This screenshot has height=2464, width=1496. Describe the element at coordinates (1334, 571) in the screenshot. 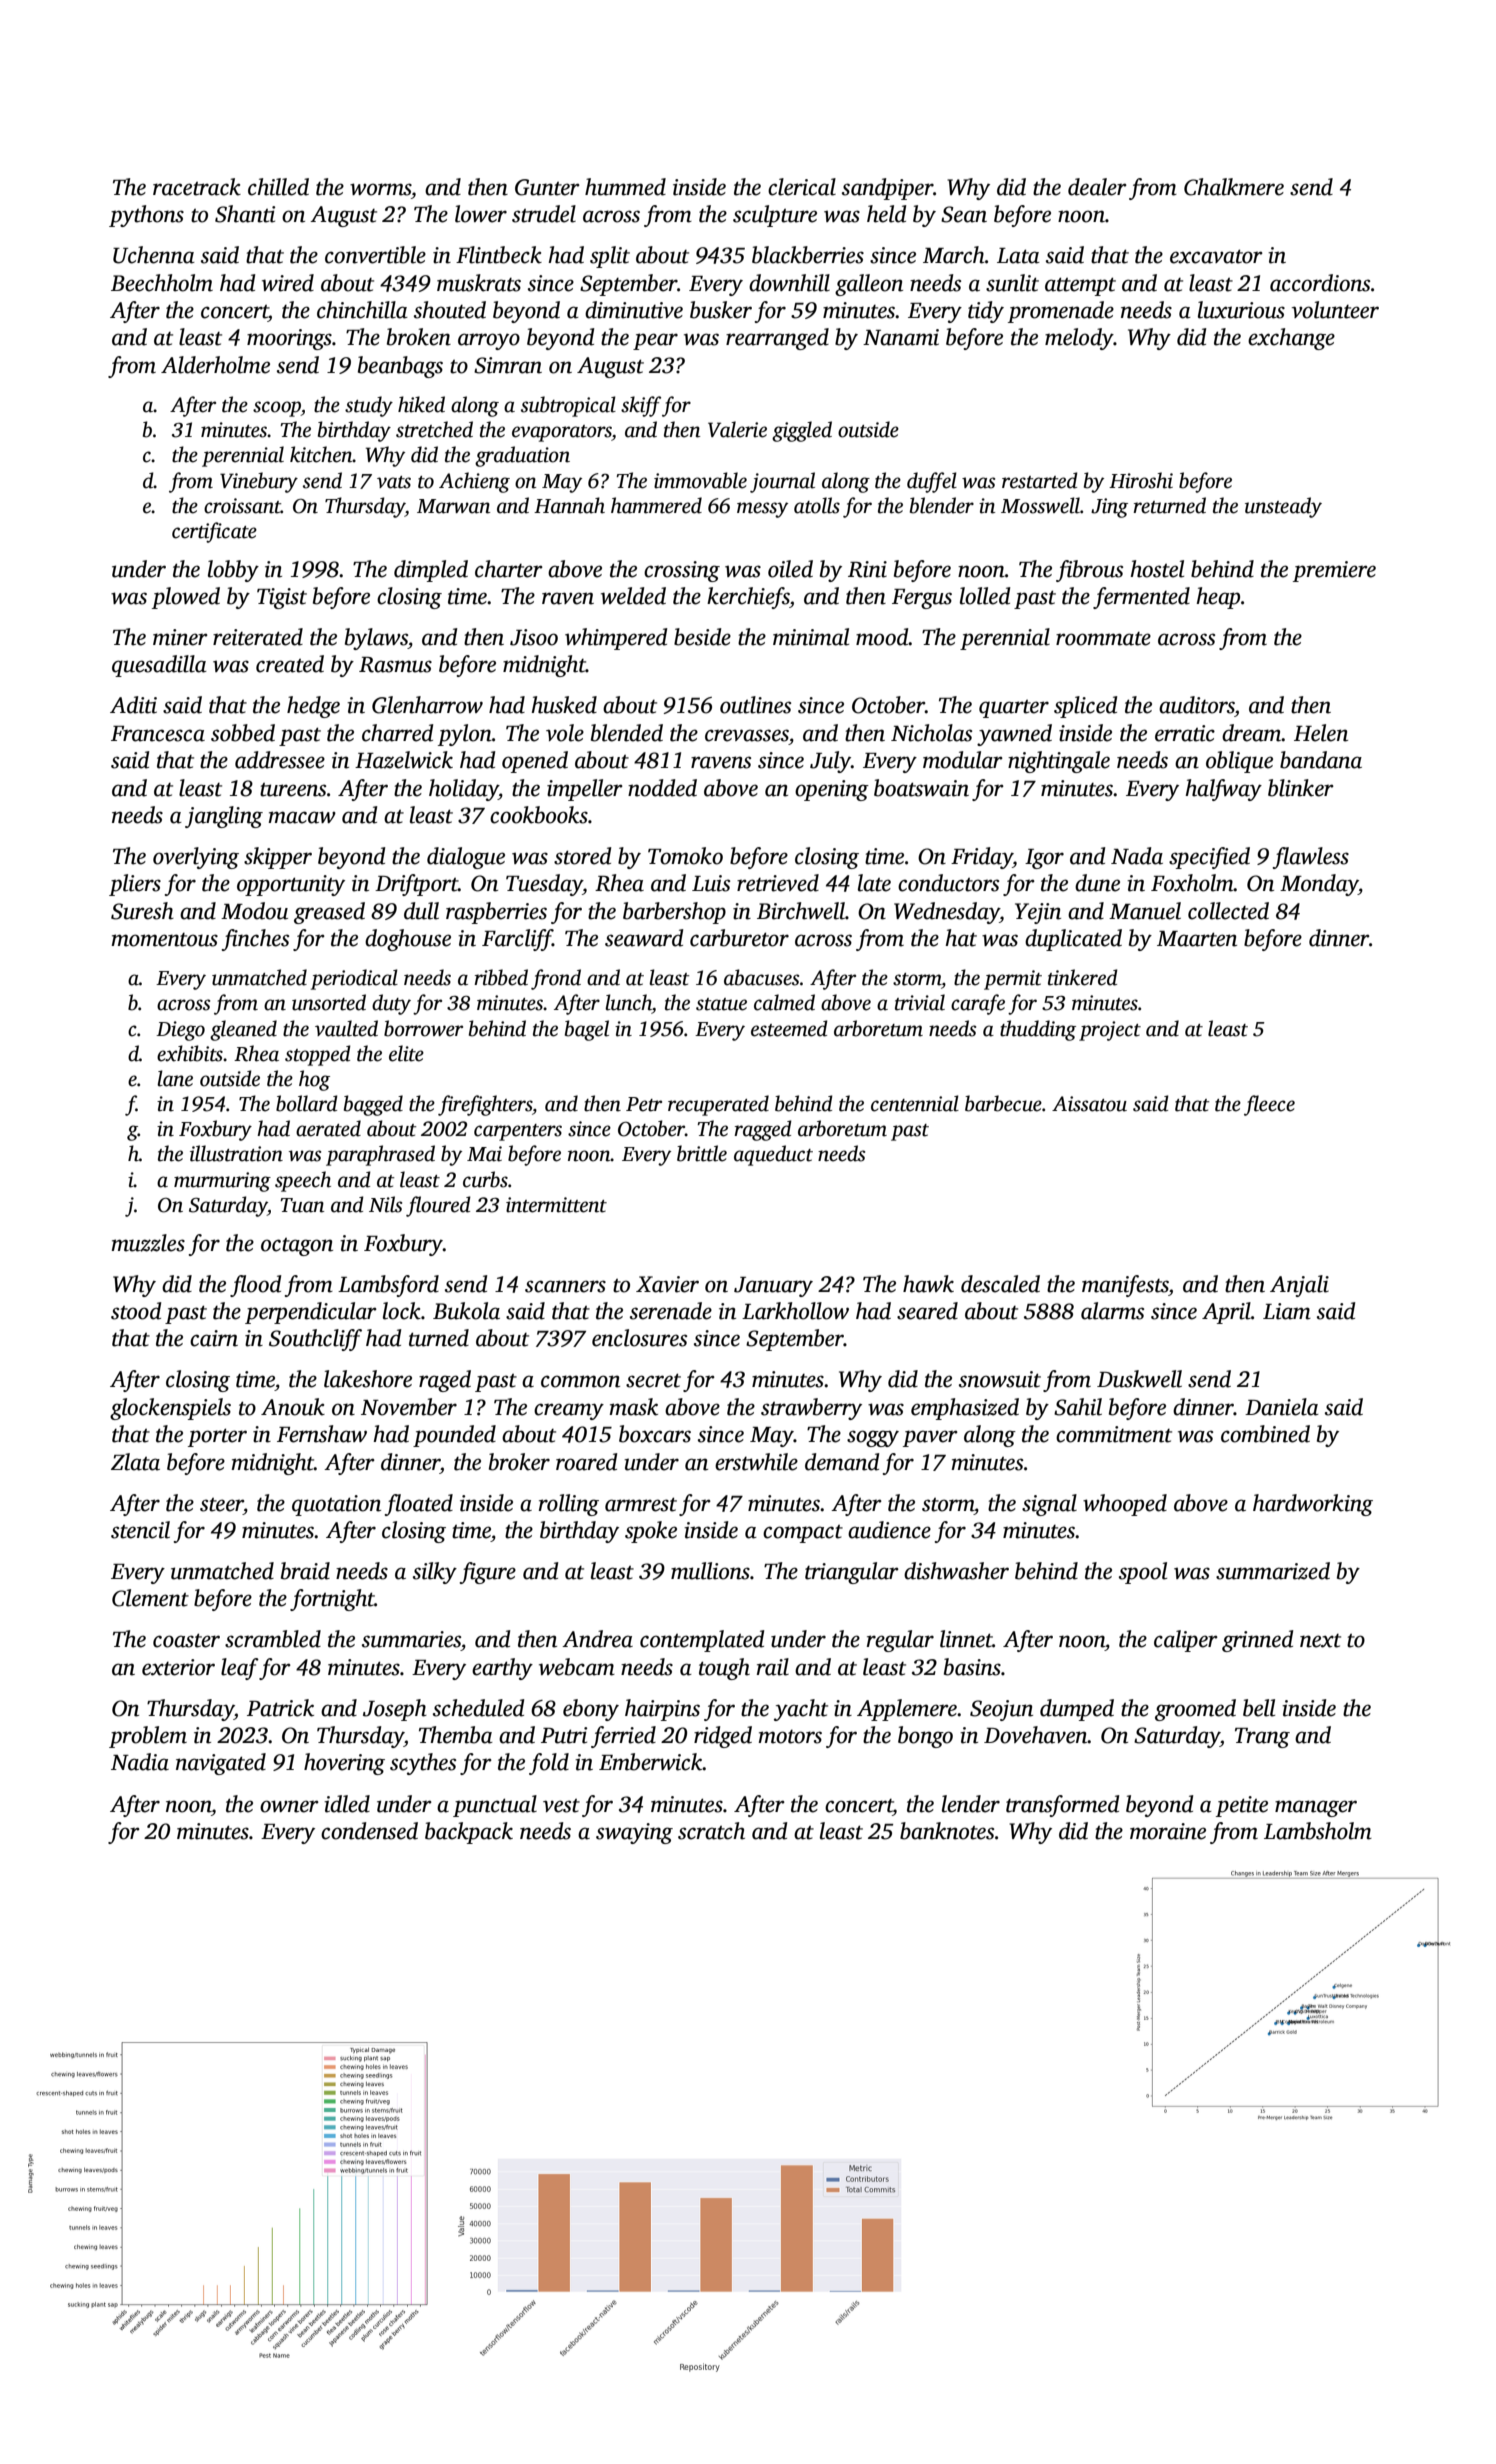

I see `premiere` at that location.
